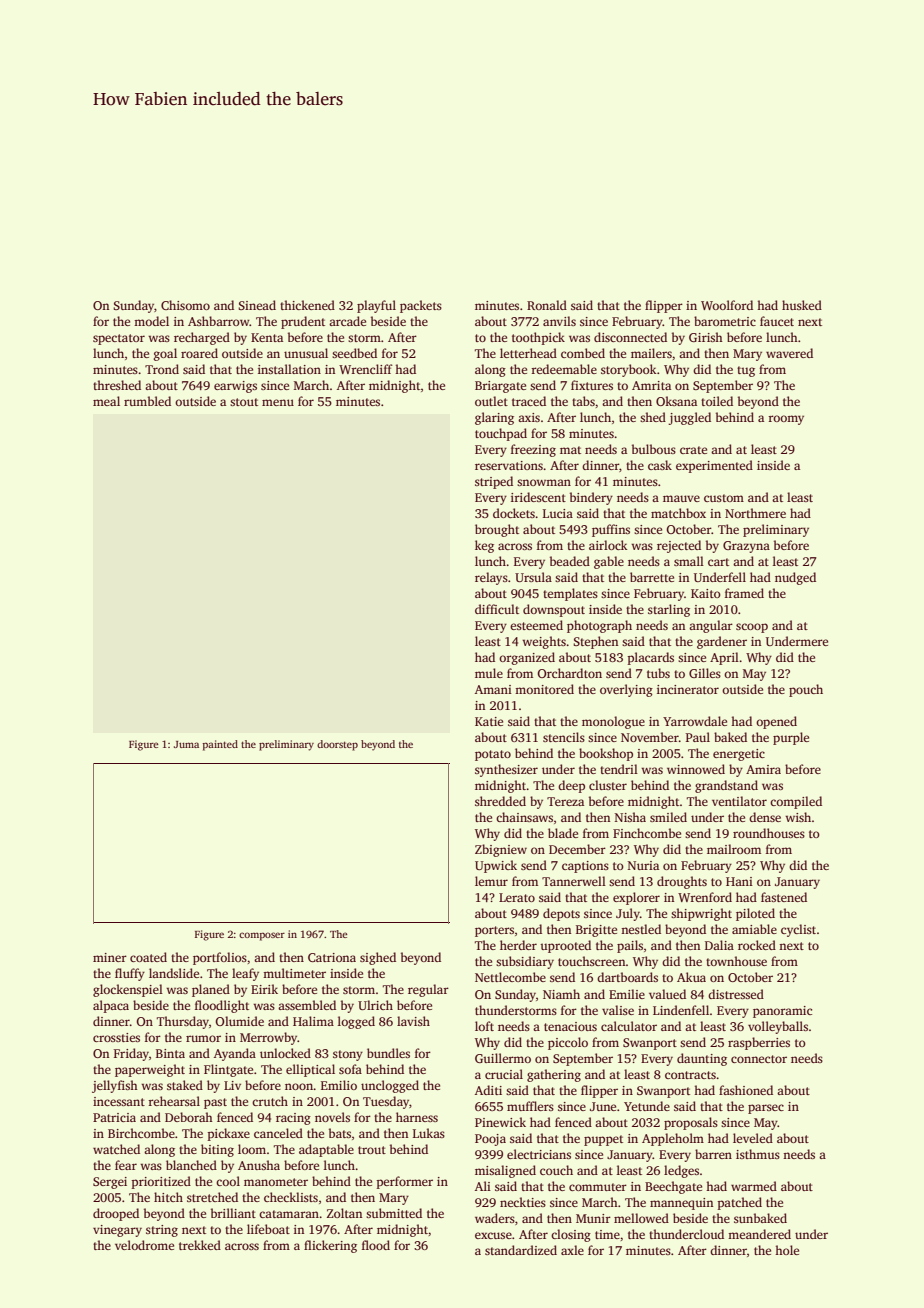  Describe the element at coordinates (798, 930) in the screenshot. I see `cyclist` at that location.
